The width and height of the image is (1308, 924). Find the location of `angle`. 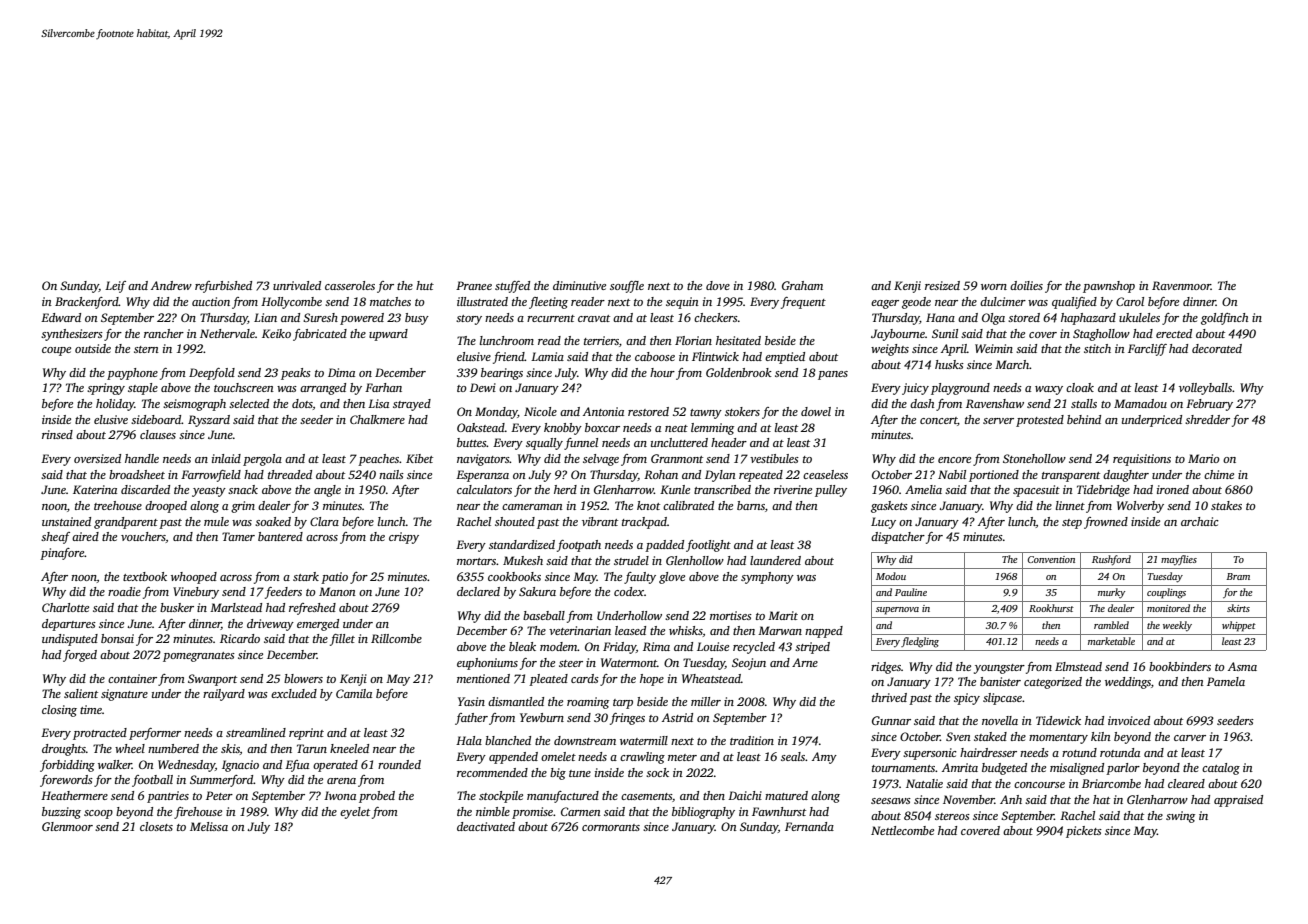

angle is located at coordinates (327, 491).
